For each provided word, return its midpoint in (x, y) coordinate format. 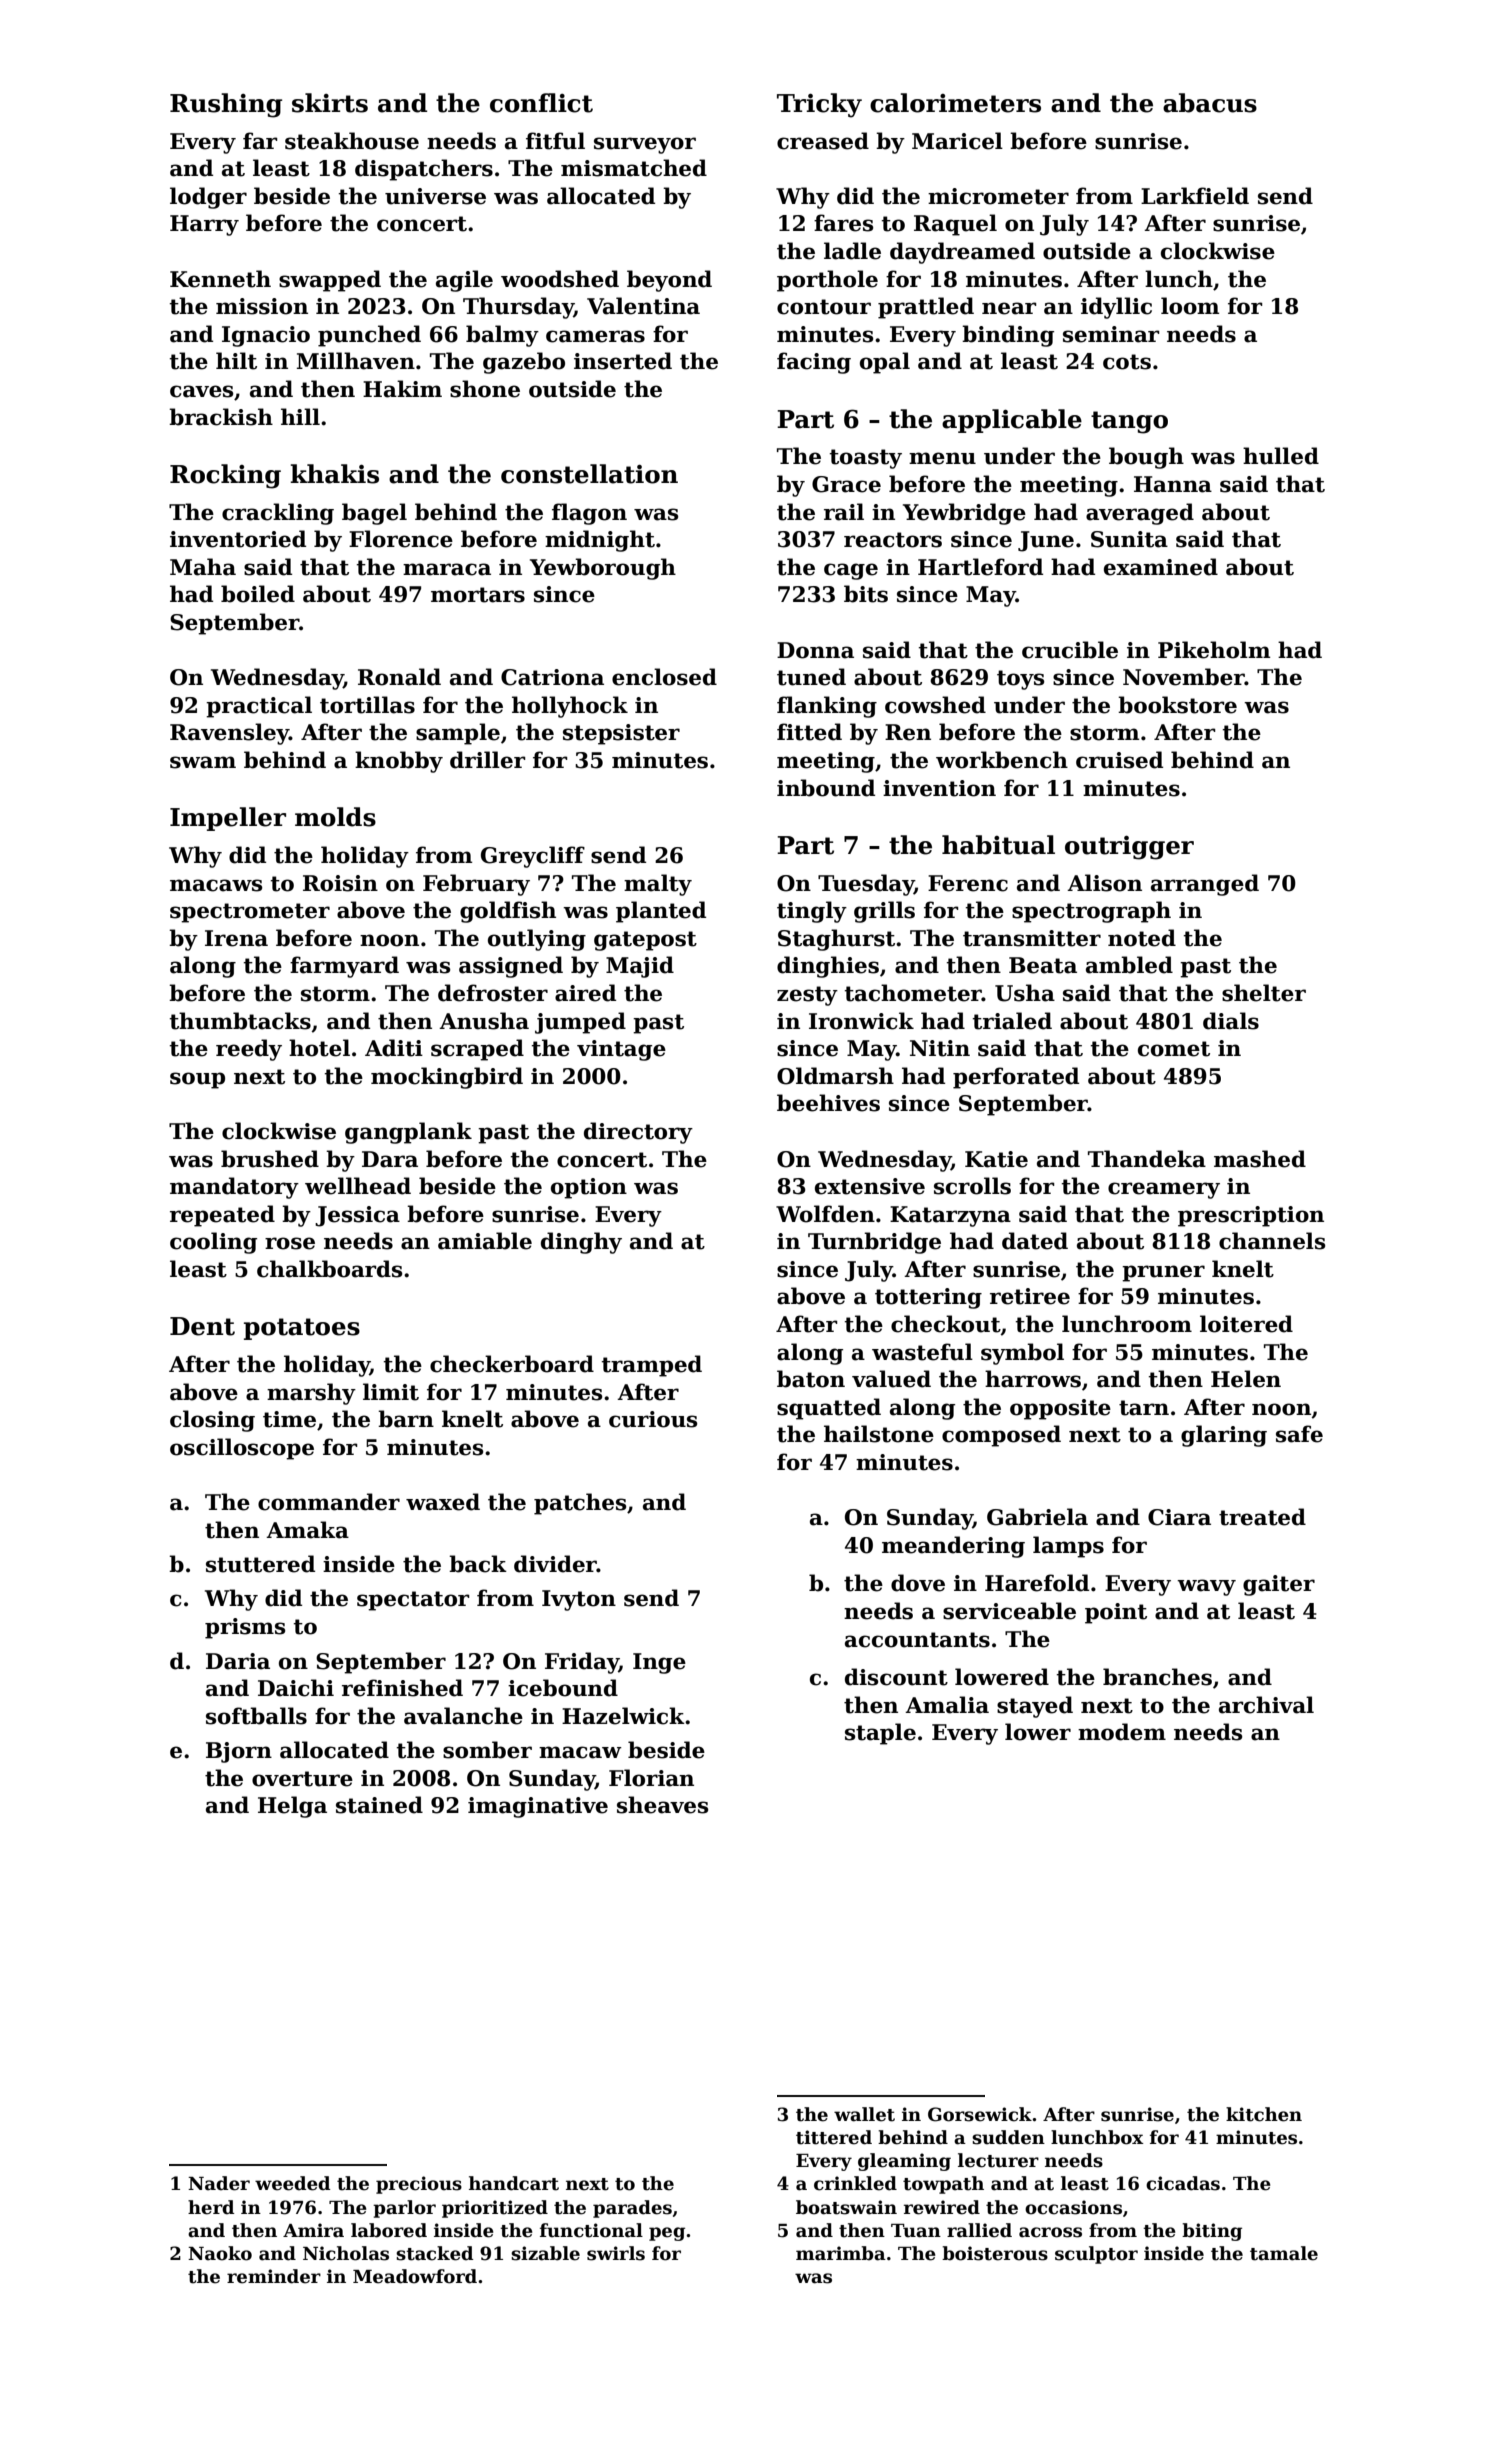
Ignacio (266, 336)
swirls (616, 2253)
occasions (1073, 2207)
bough (1146, 458)
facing (814, 363)
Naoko (220, 2253)
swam (203, 762)
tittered (834, 2137)
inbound (826, 788)
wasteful (922, 1352)
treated (1262, 1517)
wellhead (358, 1186)
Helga (292, 1807)
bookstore (1177, 705)
